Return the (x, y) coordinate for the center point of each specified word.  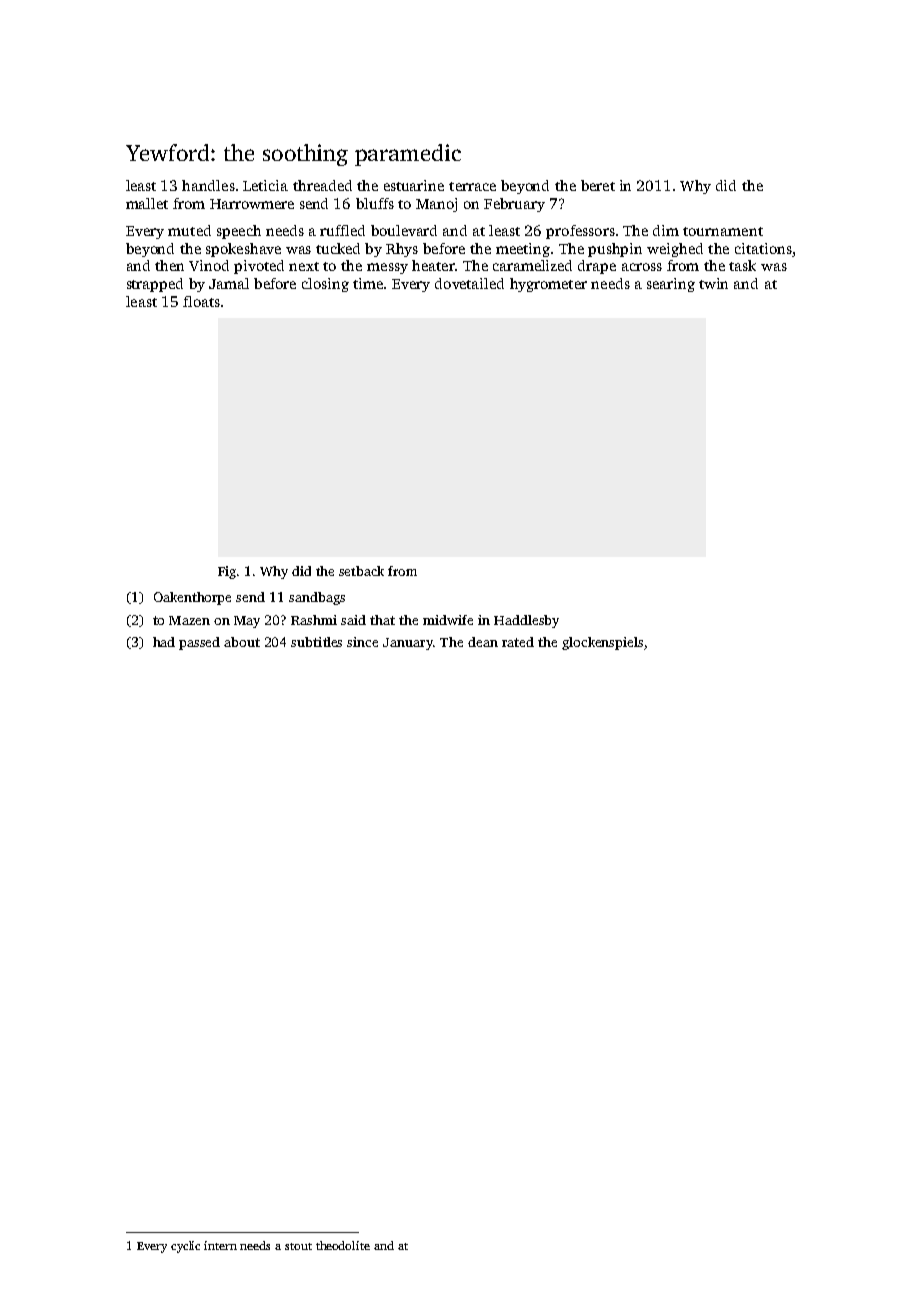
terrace (472, 186)
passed (199, 643)
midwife (448, 620)
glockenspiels (602, 643)
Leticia (265, 185)
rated (518, 642)
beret (598, 185)
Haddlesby (526, 621)
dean (483, 642)
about (242, 642)
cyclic (185, 1247)
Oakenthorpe (192, 598)
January (408, 644)
